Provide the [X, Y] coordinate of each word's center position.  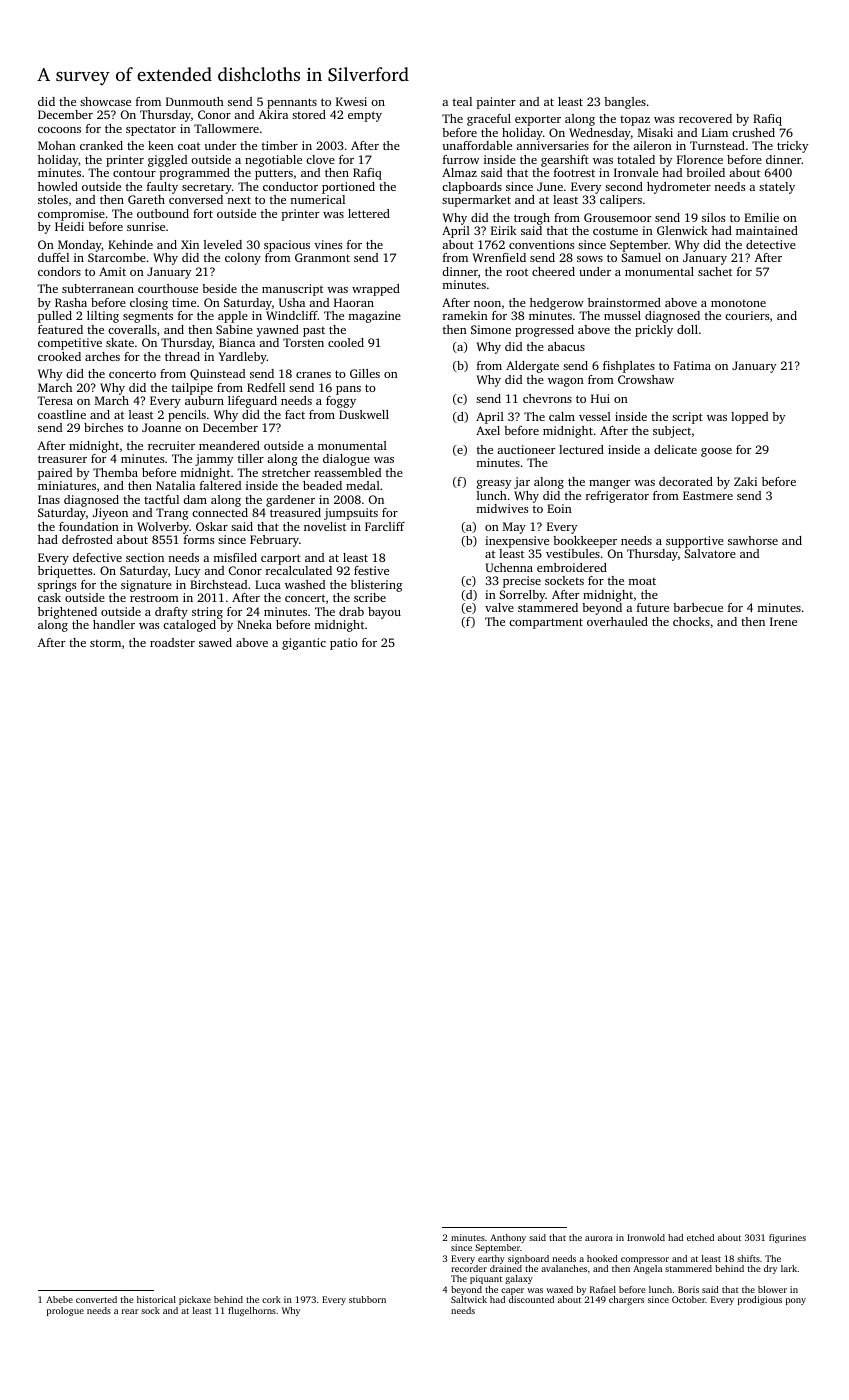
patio [344, 644]
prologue [65, 1311]
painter [496, 103]
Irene [783, 621]
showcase [105, 101]
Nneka [254, 624]
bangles [625, 103]
